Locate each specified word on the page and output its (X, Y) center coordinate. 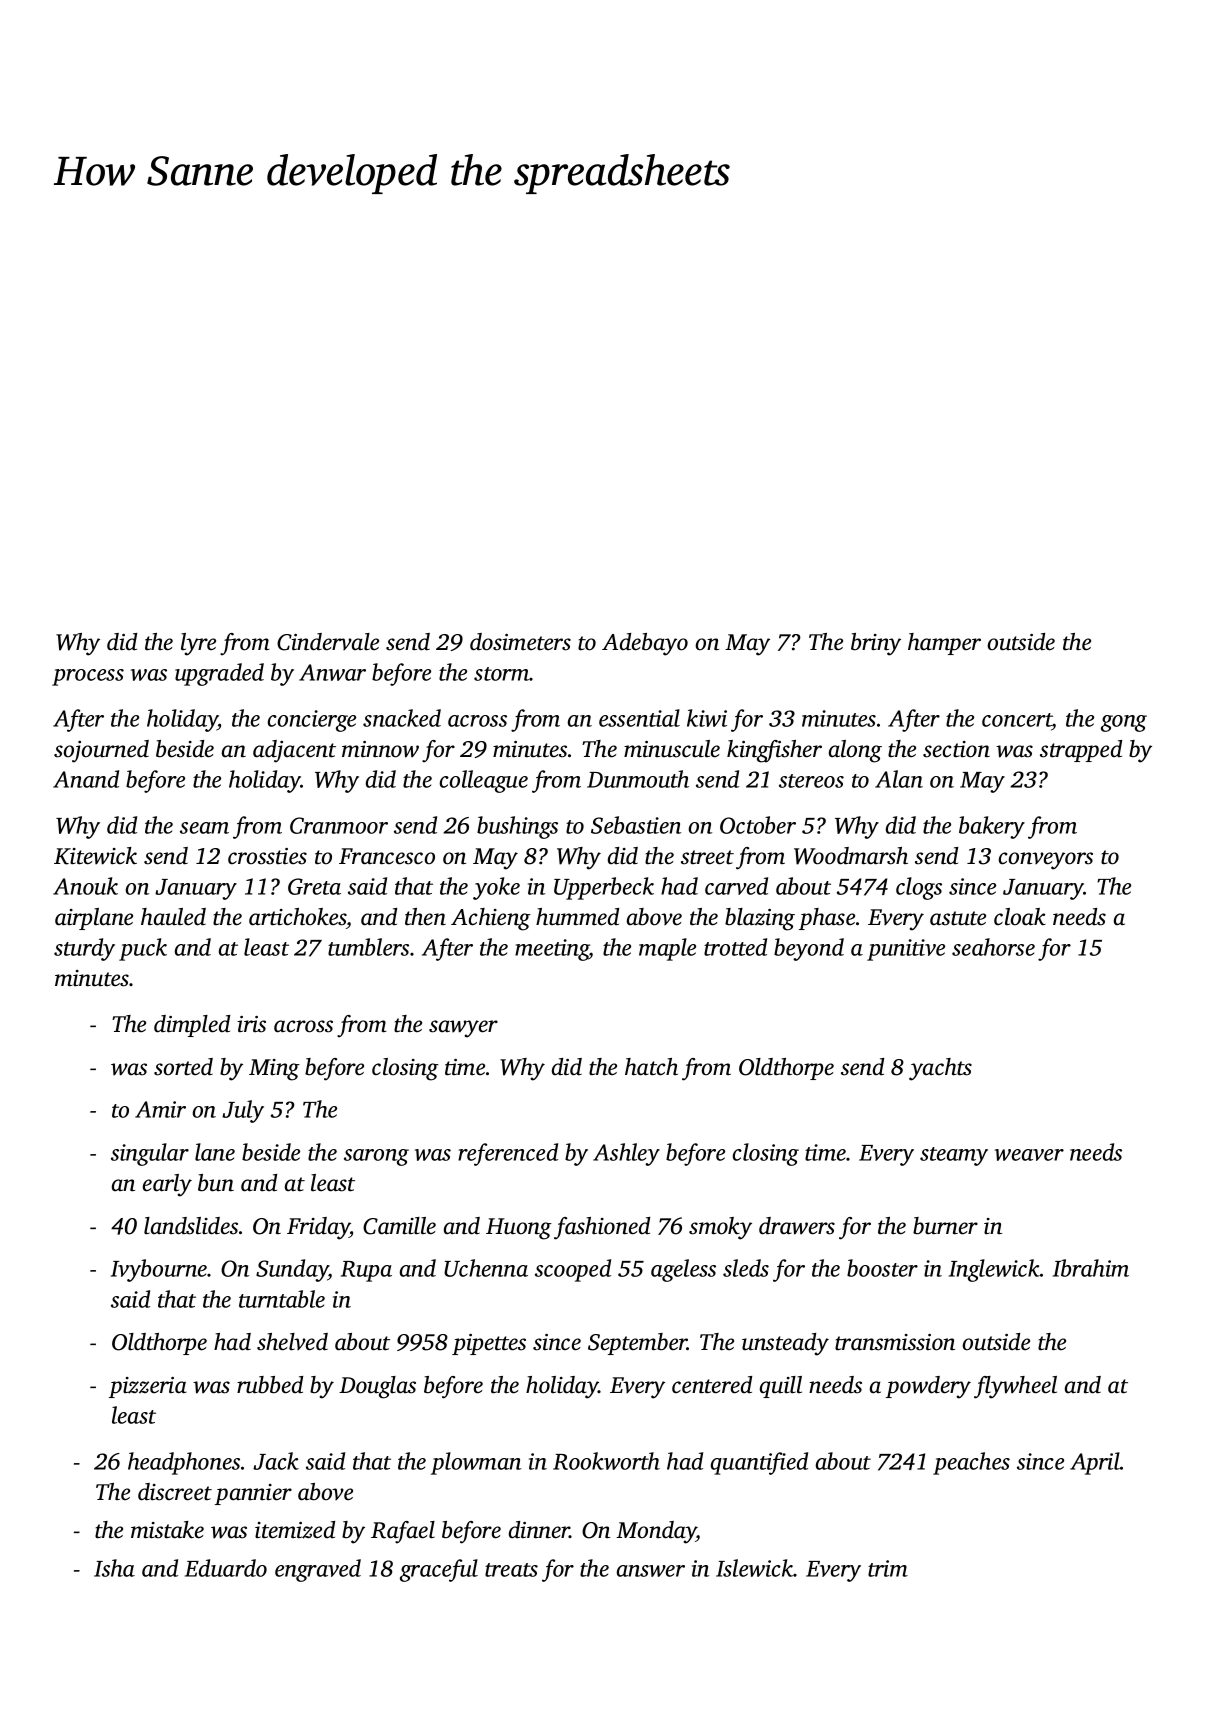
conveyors (1046, 861)
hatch (651, 1067)
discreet (175, 1492)
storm (501, 674)
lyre (198, 644)
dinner (539, 1530)
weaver (1029, 1155)
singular (150, 1154)
